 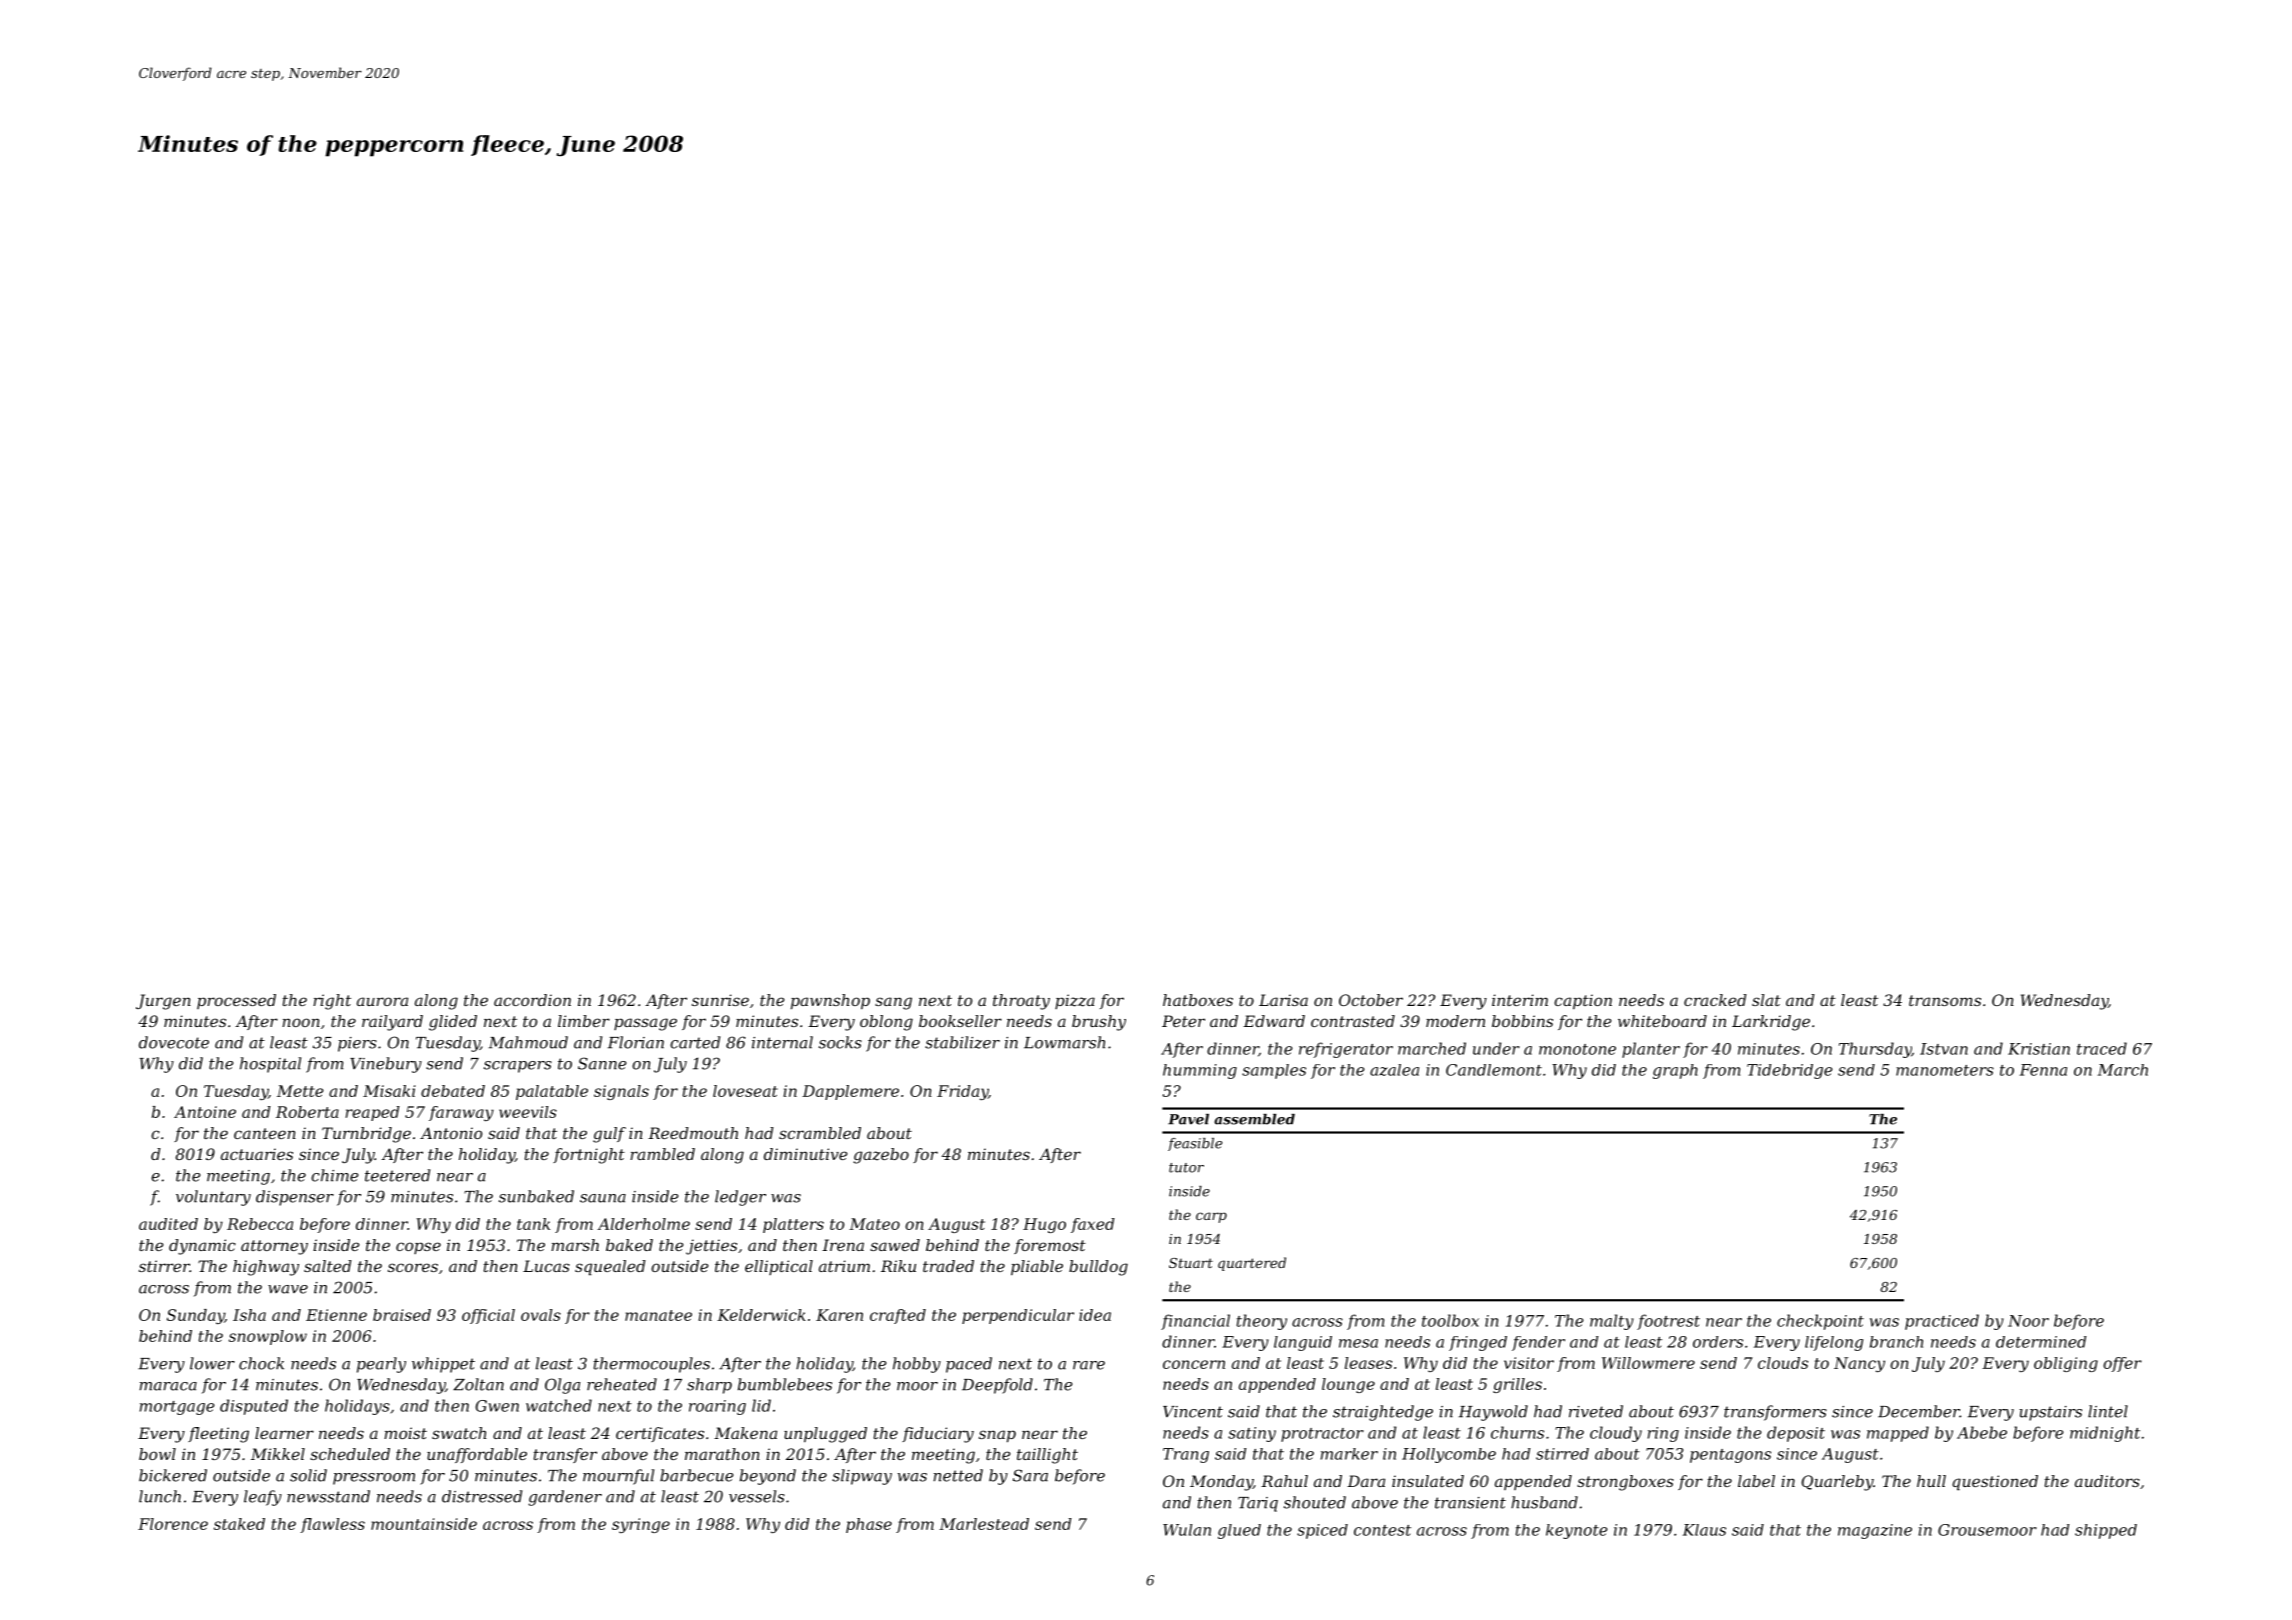 I want to click on Larisa, so click(x=1283, y=1000).
